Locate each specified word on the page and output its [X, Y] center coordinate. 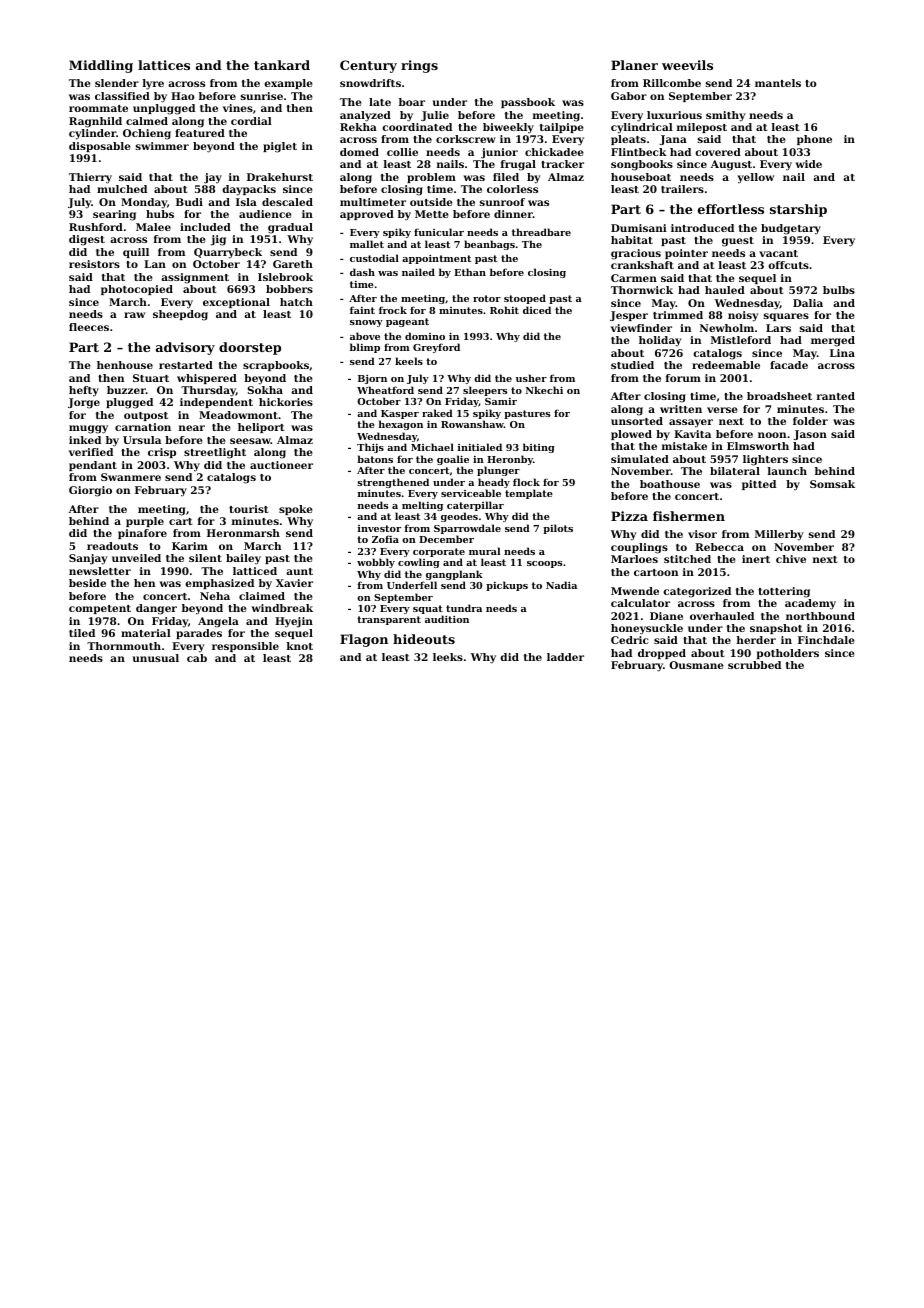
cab [197, 658]
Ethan [470, 272]
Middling [101, 66]
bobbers [289, 289]
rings [419, 66]
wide [808, 164]
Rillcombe [672, 83]
